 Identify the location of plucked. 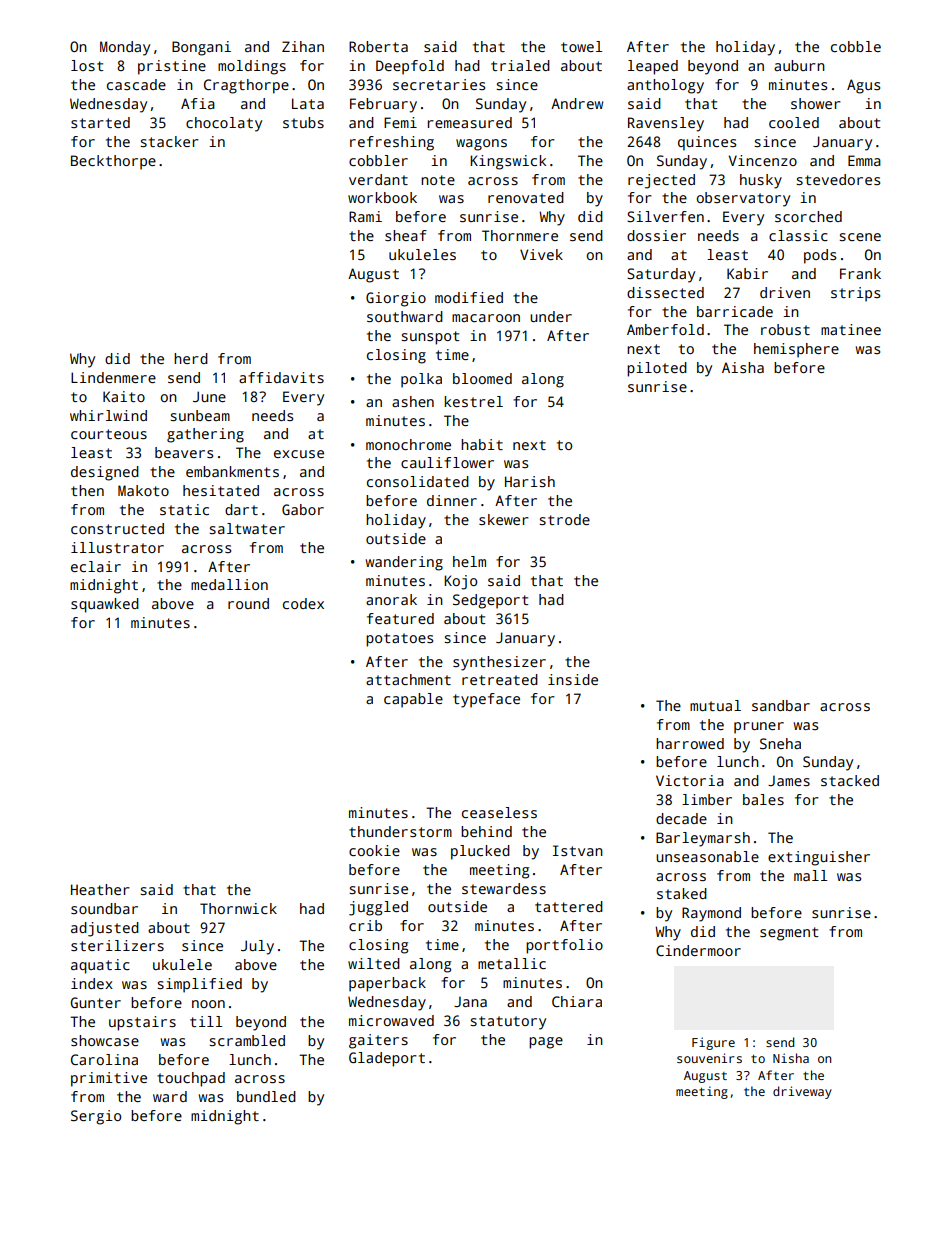
(480, 852).
